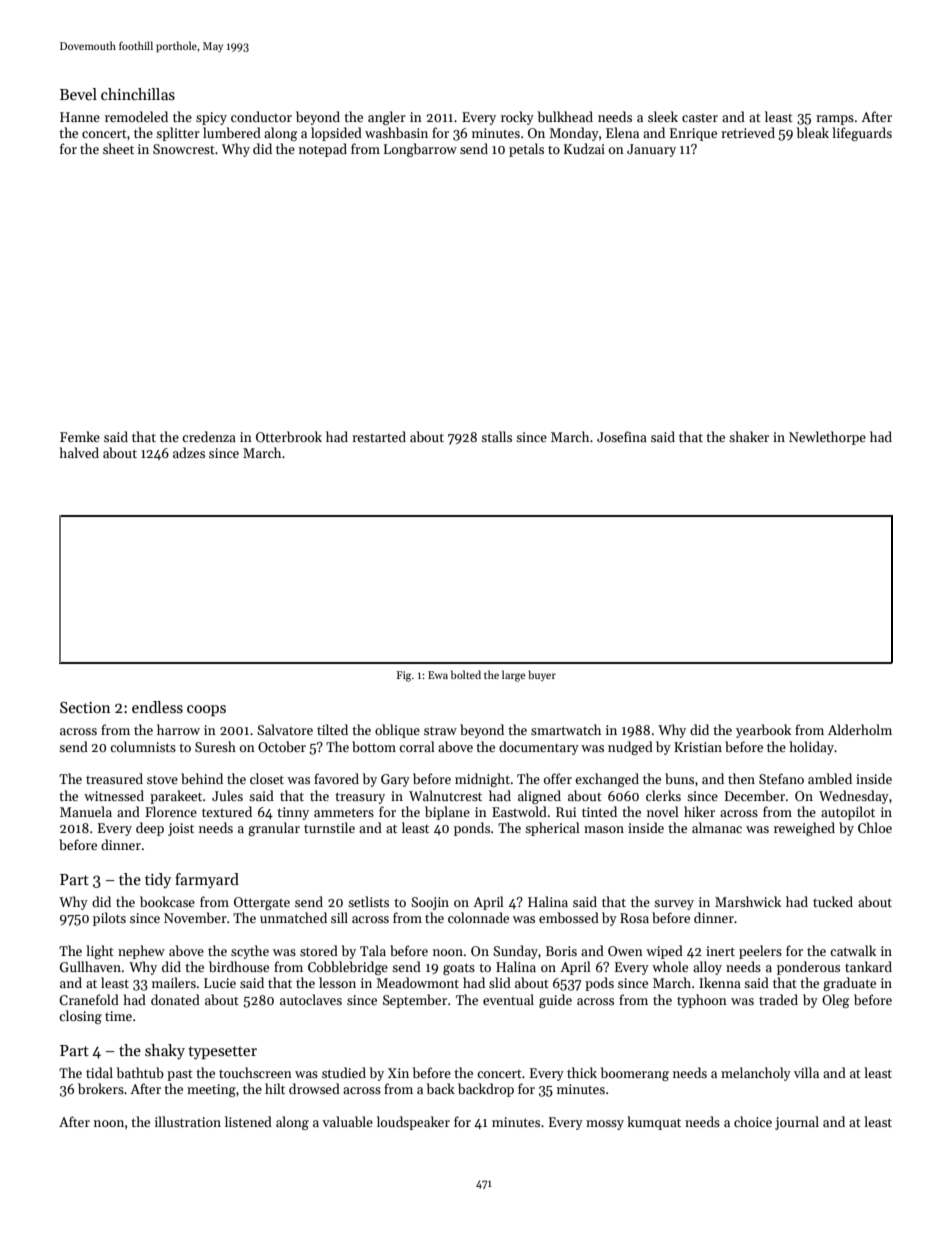  What do you see at coordinates (188, 1121) in the screenshot?
I see `illustration` at bounding box center [188, 1121].
